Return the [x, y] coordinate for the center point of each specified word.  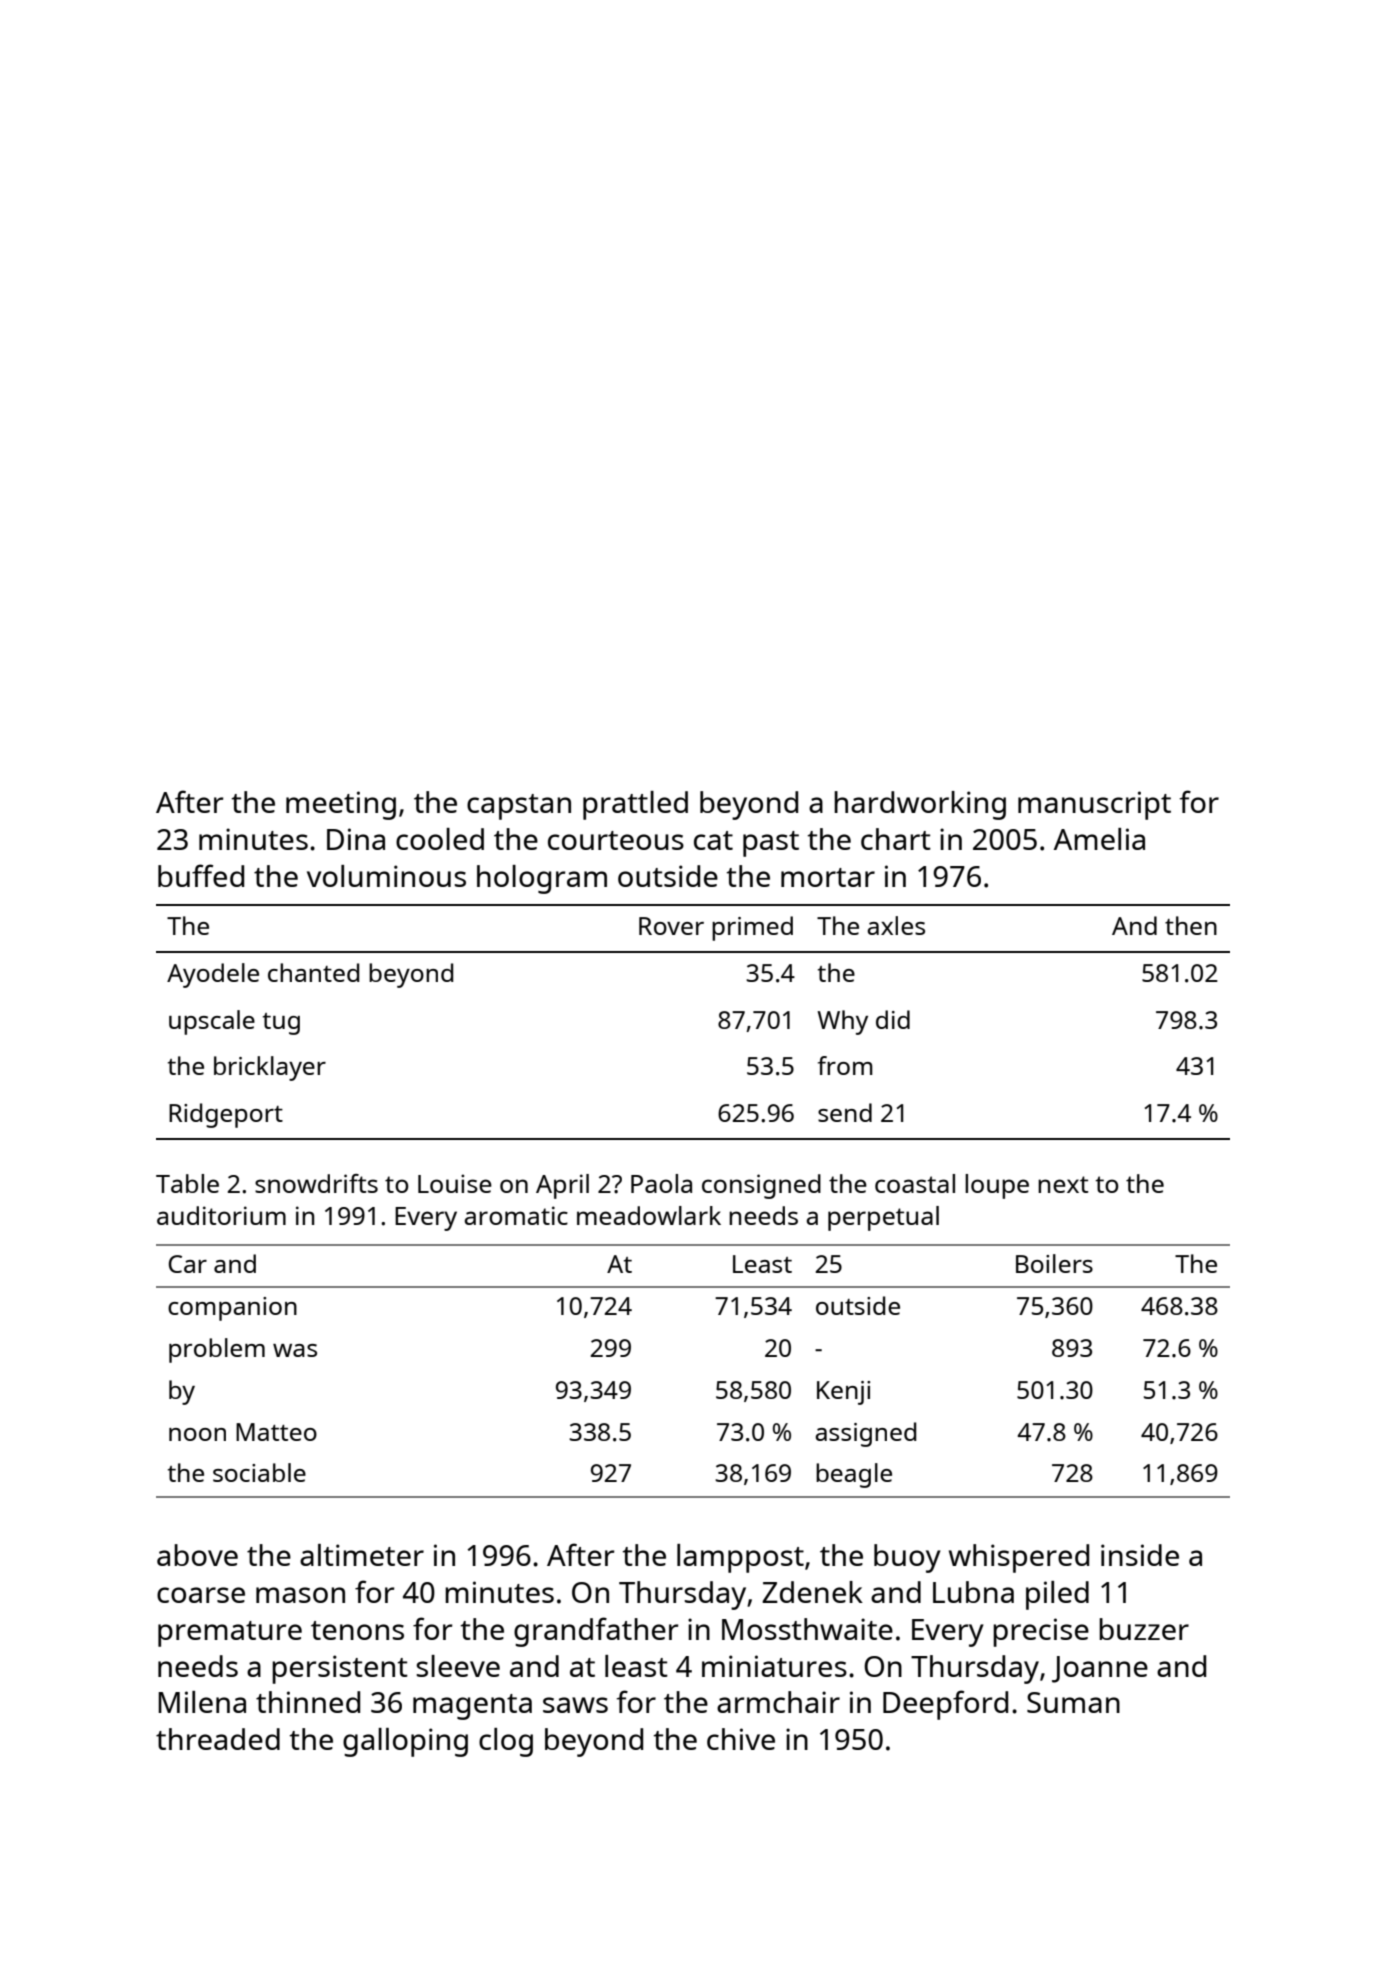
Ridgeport [226, 1115]
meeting [341, 805]
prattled [635, 805]
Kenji [843, 1393]
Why [842, 1022]
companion [232, 1309]
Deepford [945, 1705]
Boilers [1054, 1263]
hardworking [920, 805]
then [1191, 925]
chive [741, 1739]
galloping [405, 1742]
